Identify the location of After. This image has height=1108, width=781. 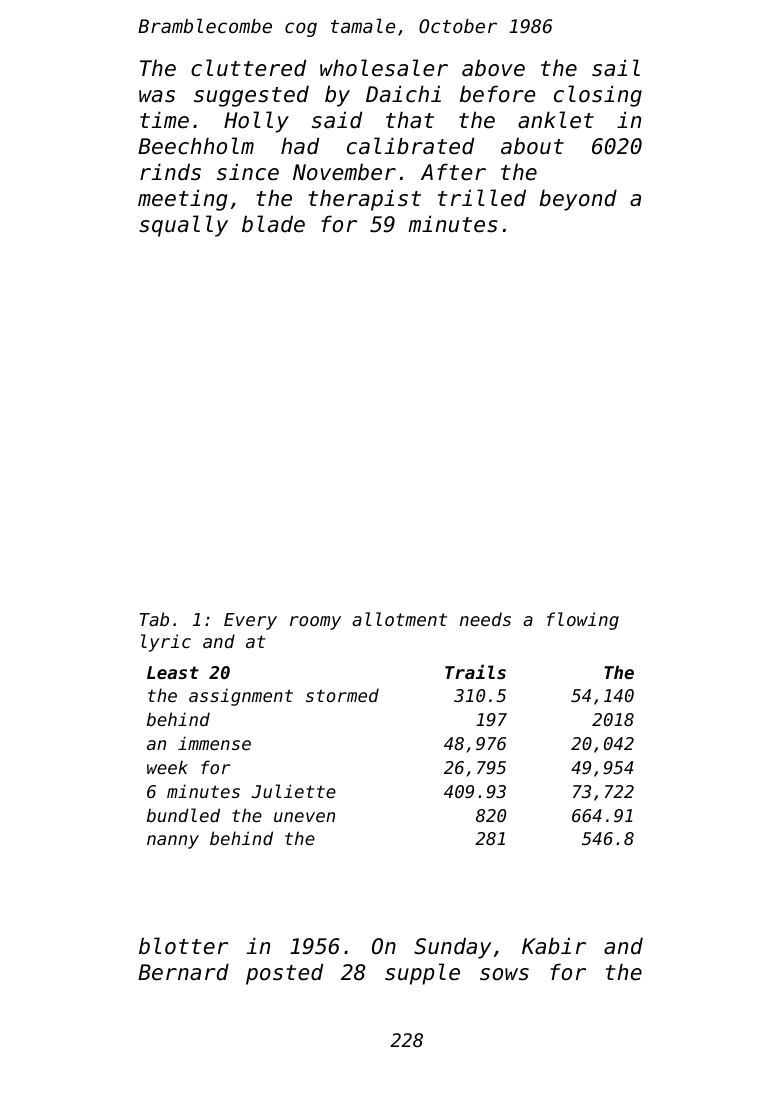
(453, 172).
